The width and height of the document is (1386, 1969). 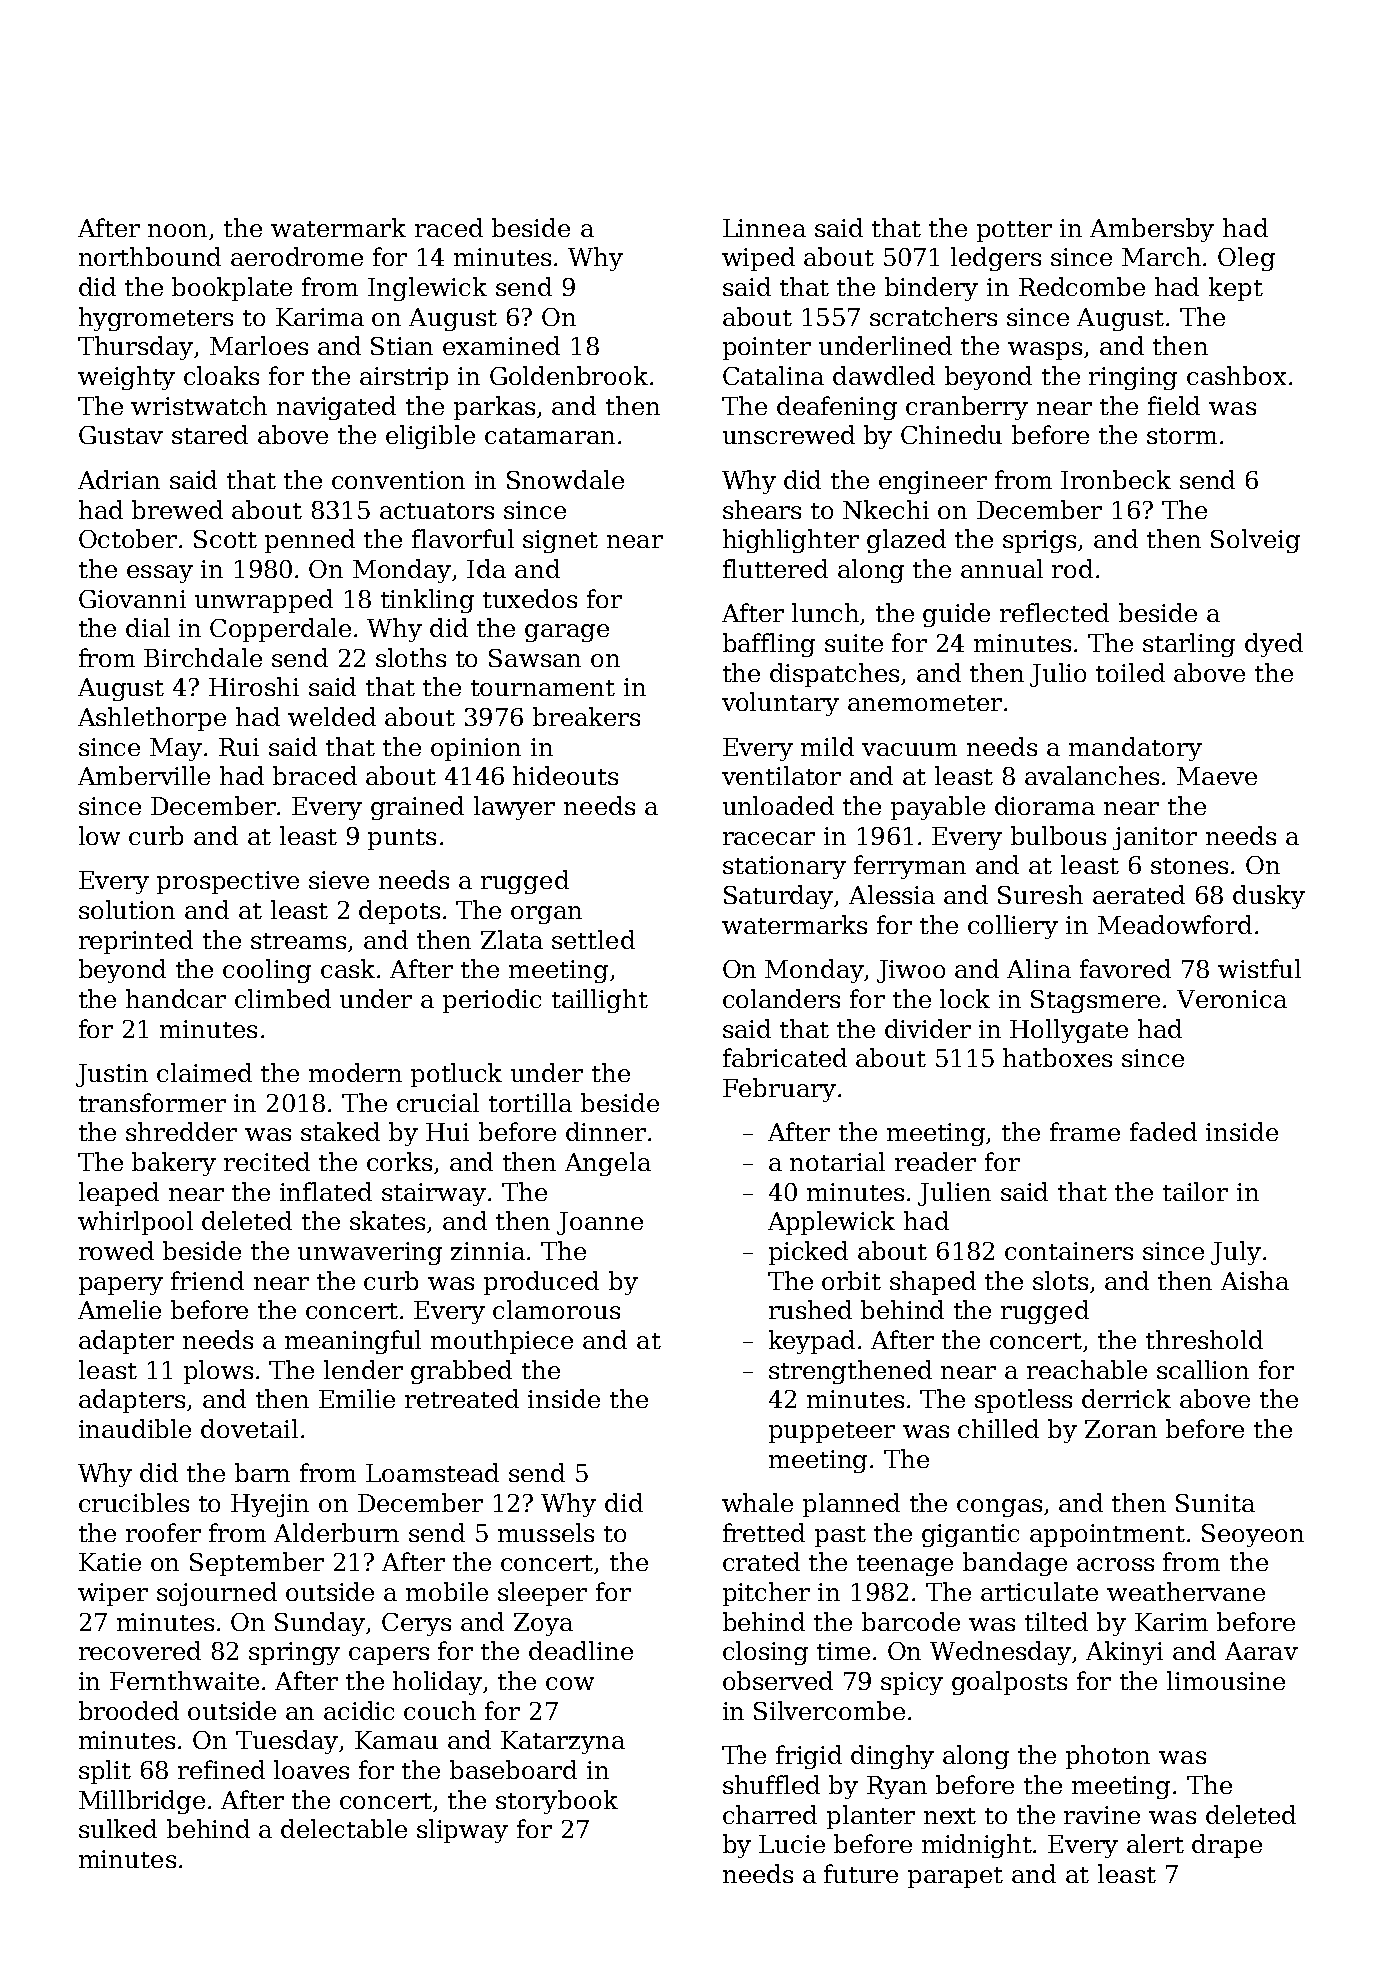 What do you see at coordinates (204, 1072) in the document?
I see `claimed` at bounding box center [204, 1072].
